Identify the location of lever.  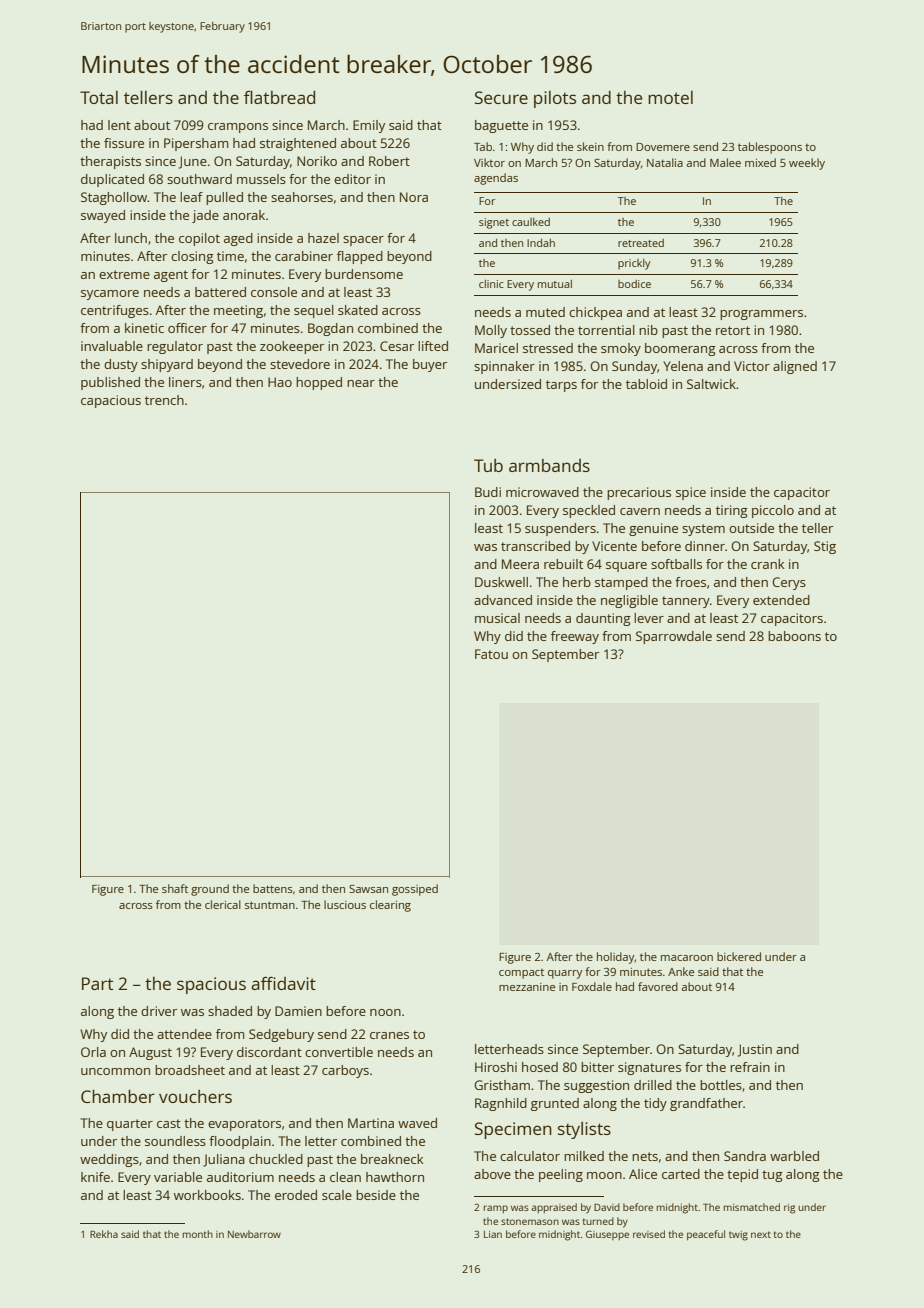
(649, 618).
